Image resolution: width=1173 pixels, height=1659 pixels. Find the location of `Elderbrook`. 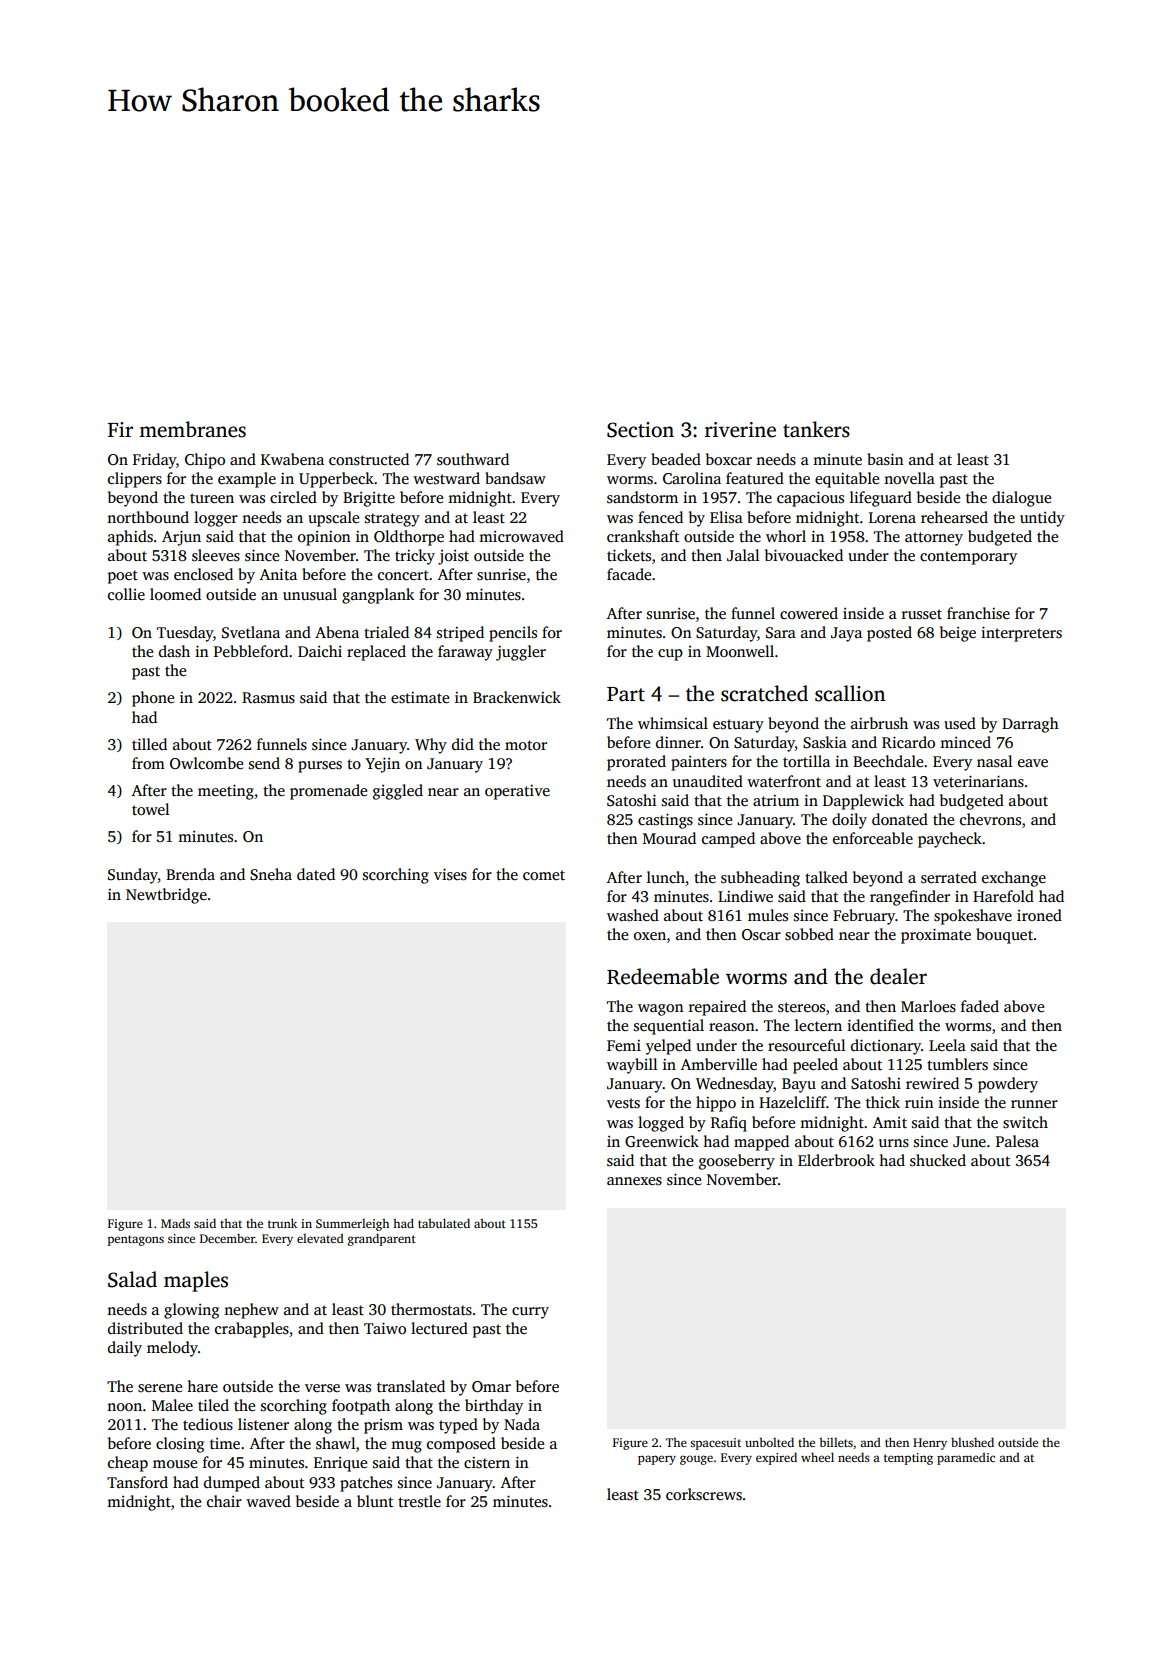

Elderbrook is located at coordinates (836, 1160).
